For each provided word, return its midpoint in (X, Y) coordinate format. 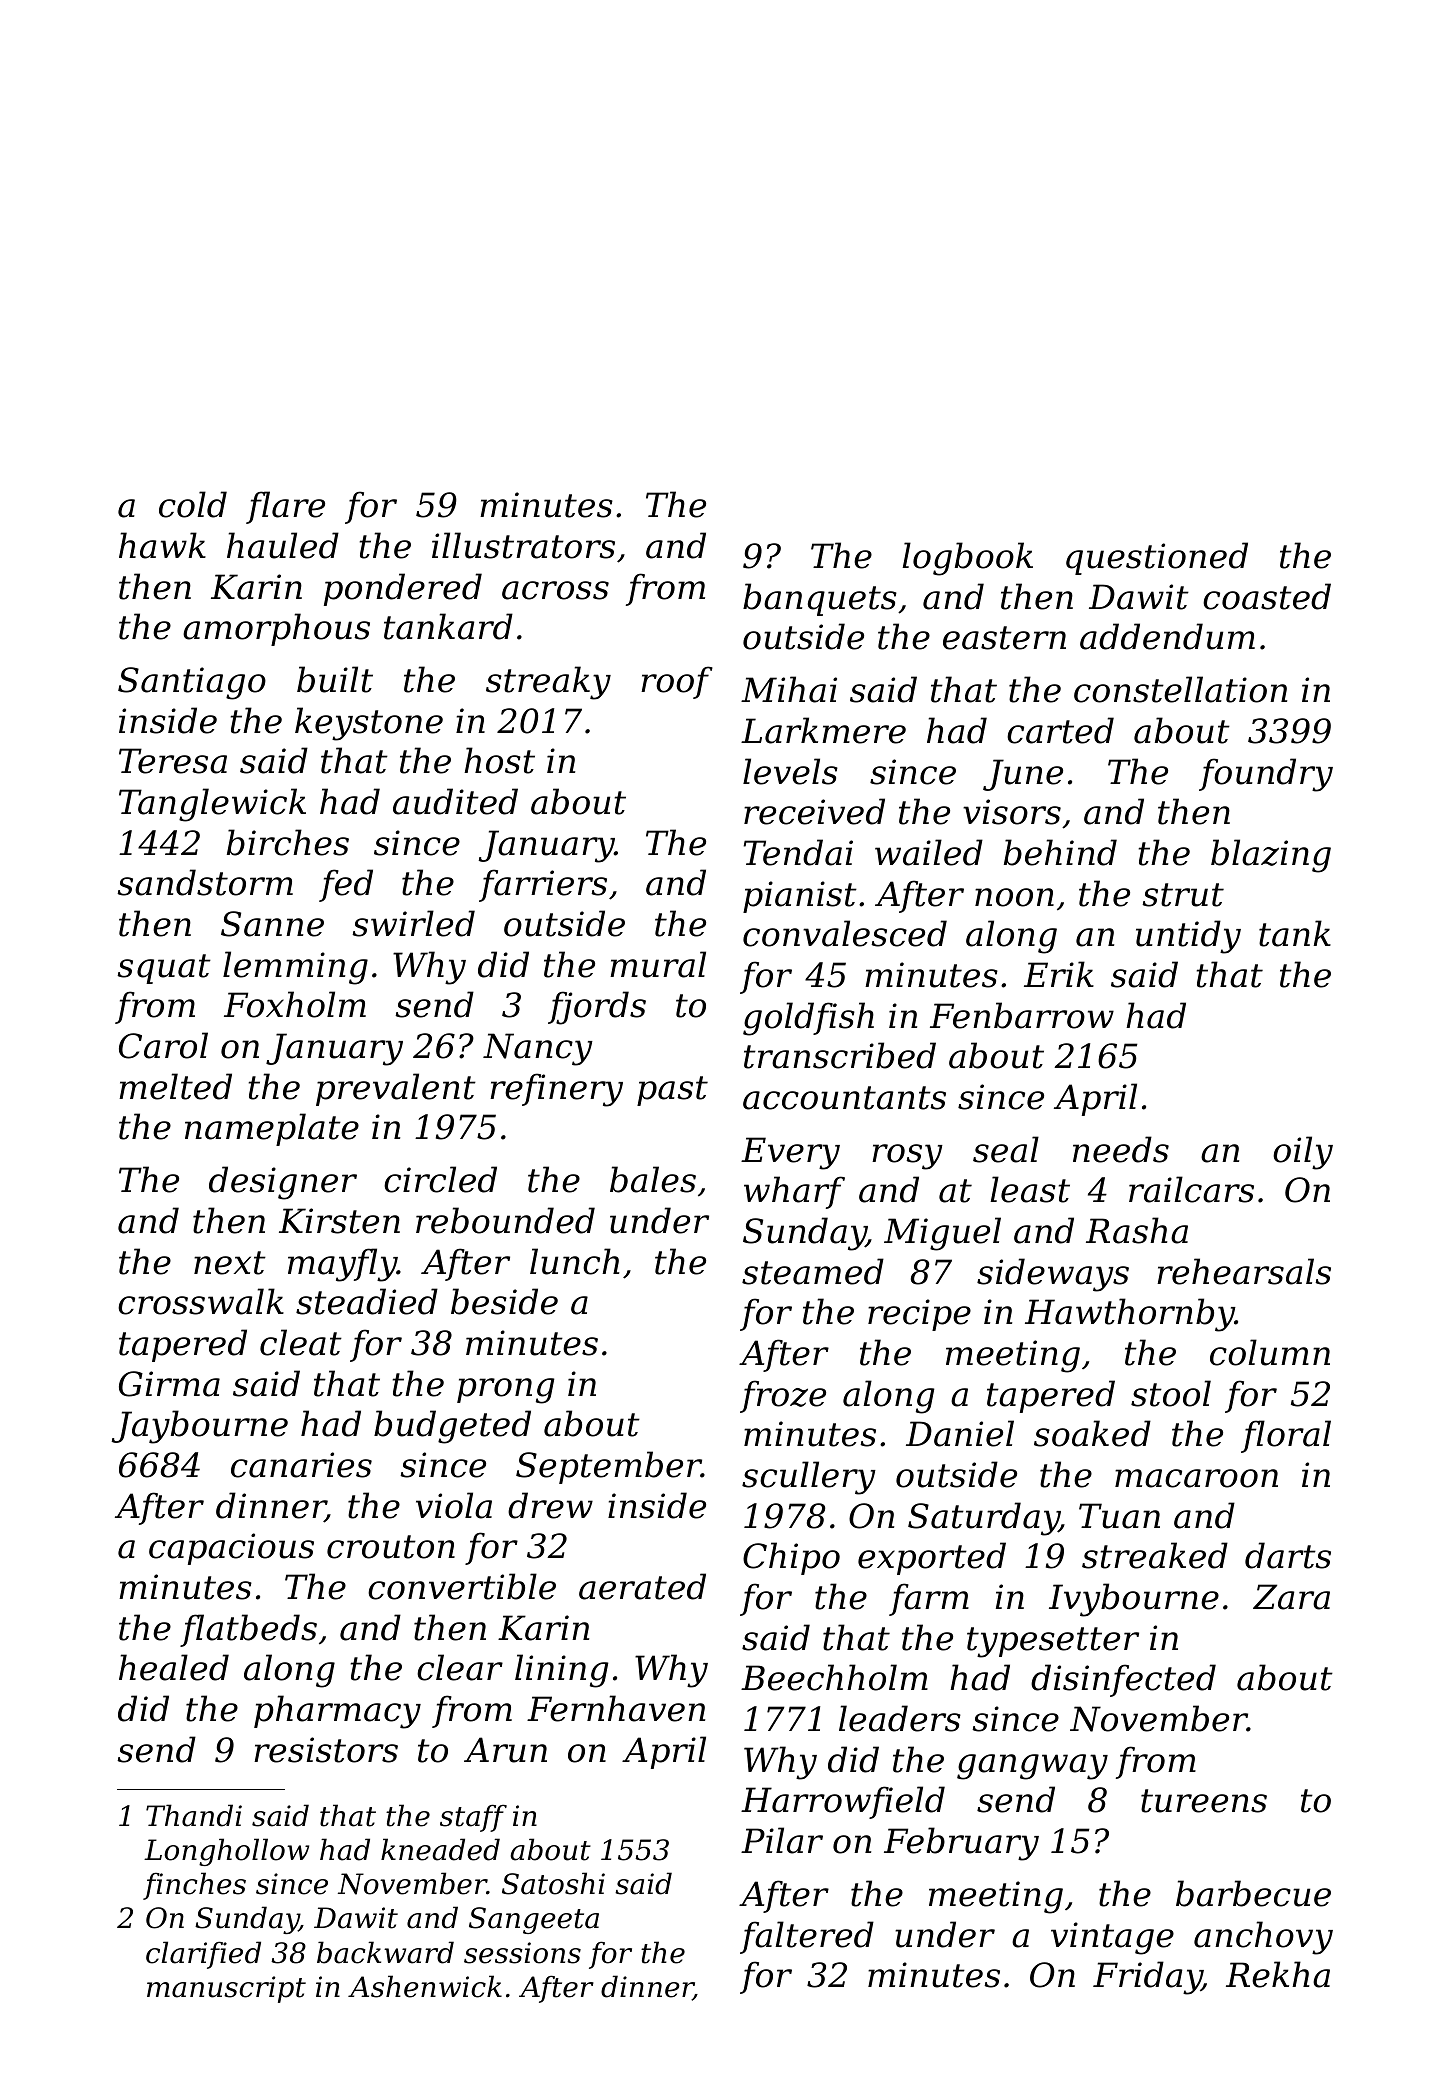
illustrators (523, 545)
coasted (1267, 596)
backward (385, 1952)
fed (346, 885)
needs (1121, 1149)
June (1023, 775)
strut (1183, 895)
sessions (522, 1953)
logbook (967, 559)
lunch (574, 1261)
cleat (301, 1342)
